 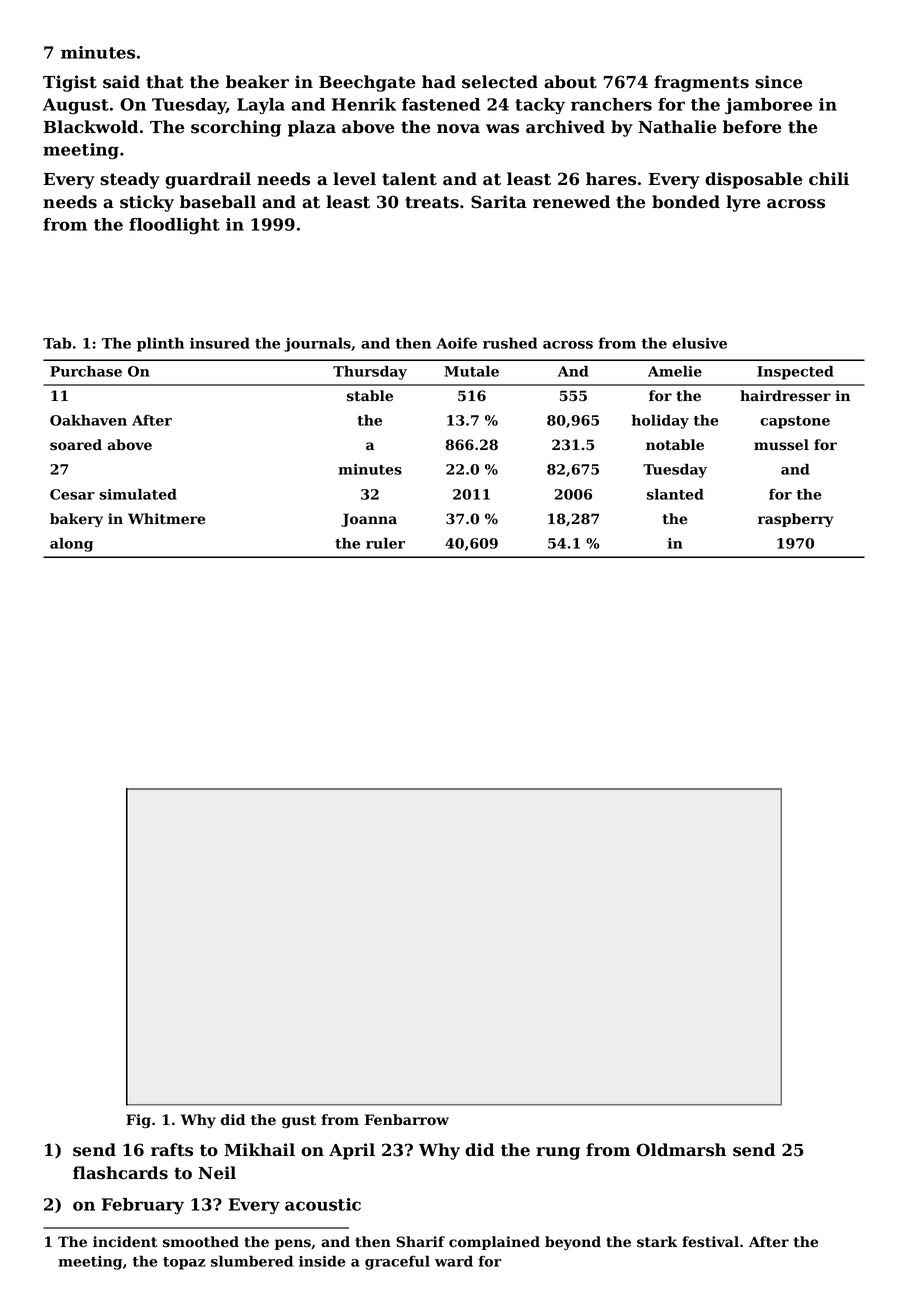 What do you see at coordinates (420, 1242) in the document?
I see `Sharif` at bounding box center [420, 1242].
